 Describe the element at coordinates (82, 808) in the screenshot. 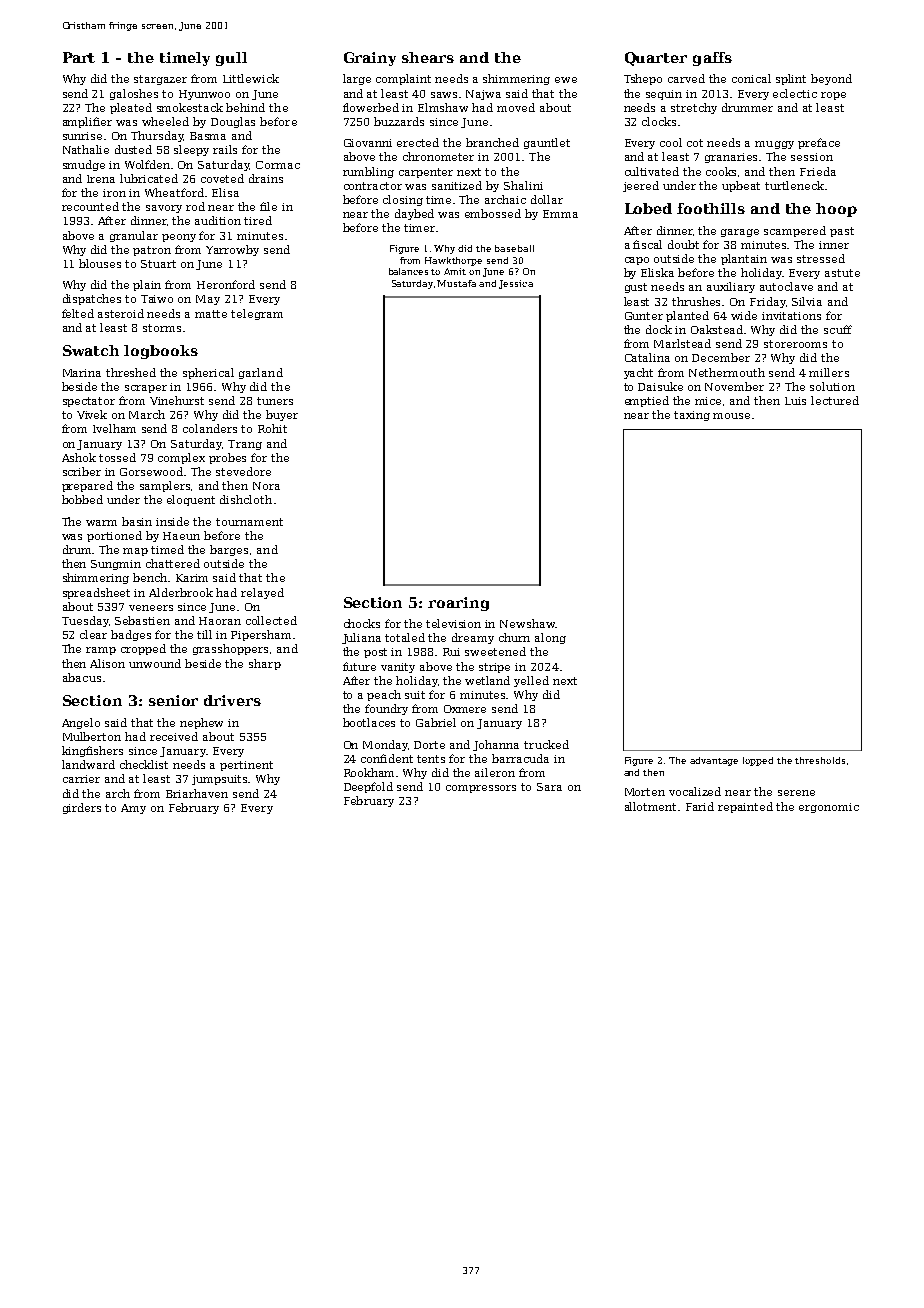

I see `girders` at that location.
